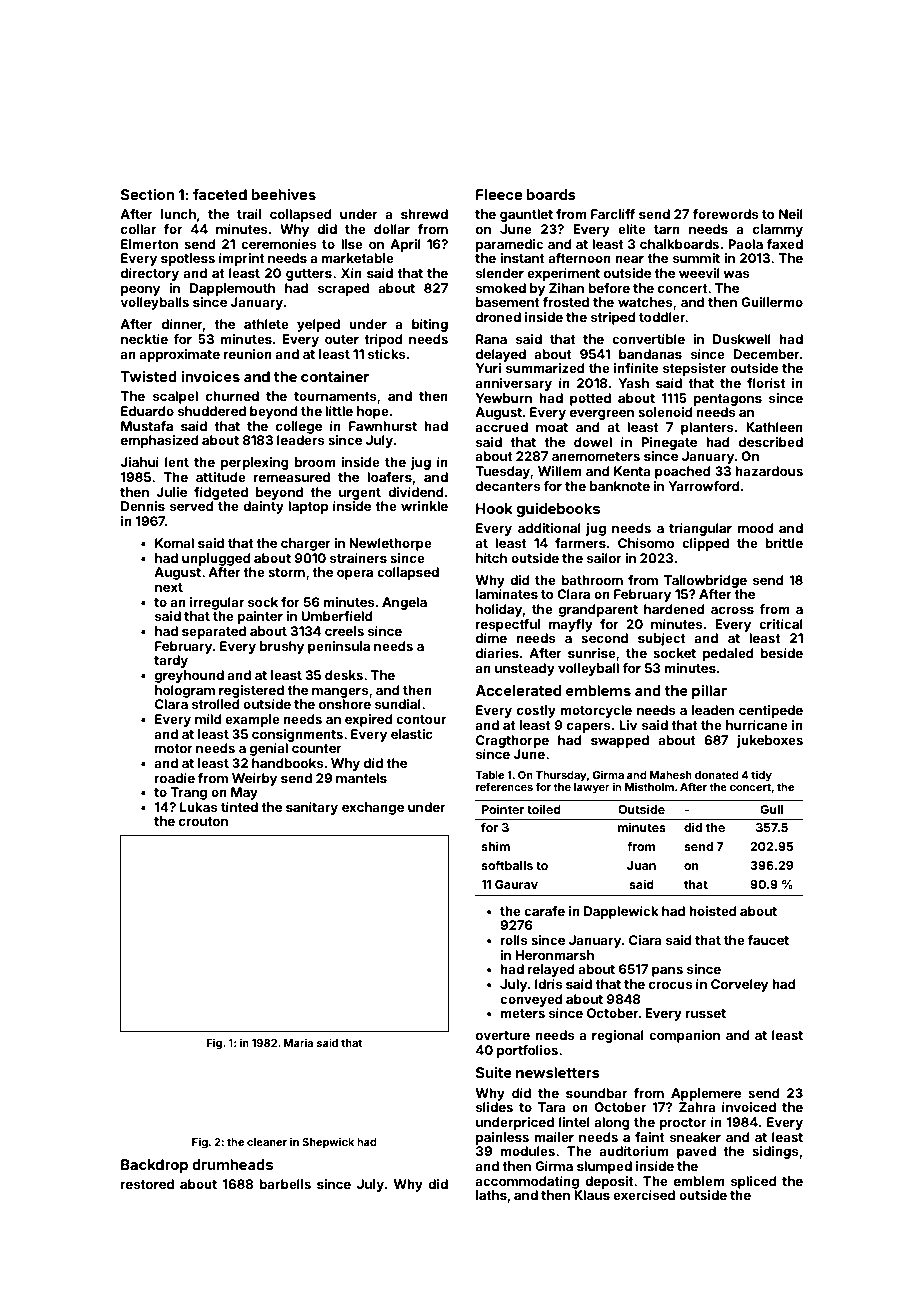 This screenshot has height=1308, width=924. Describe the element at coordinates (175, 397) in the screenshot. I see `scalpel` at that location.
